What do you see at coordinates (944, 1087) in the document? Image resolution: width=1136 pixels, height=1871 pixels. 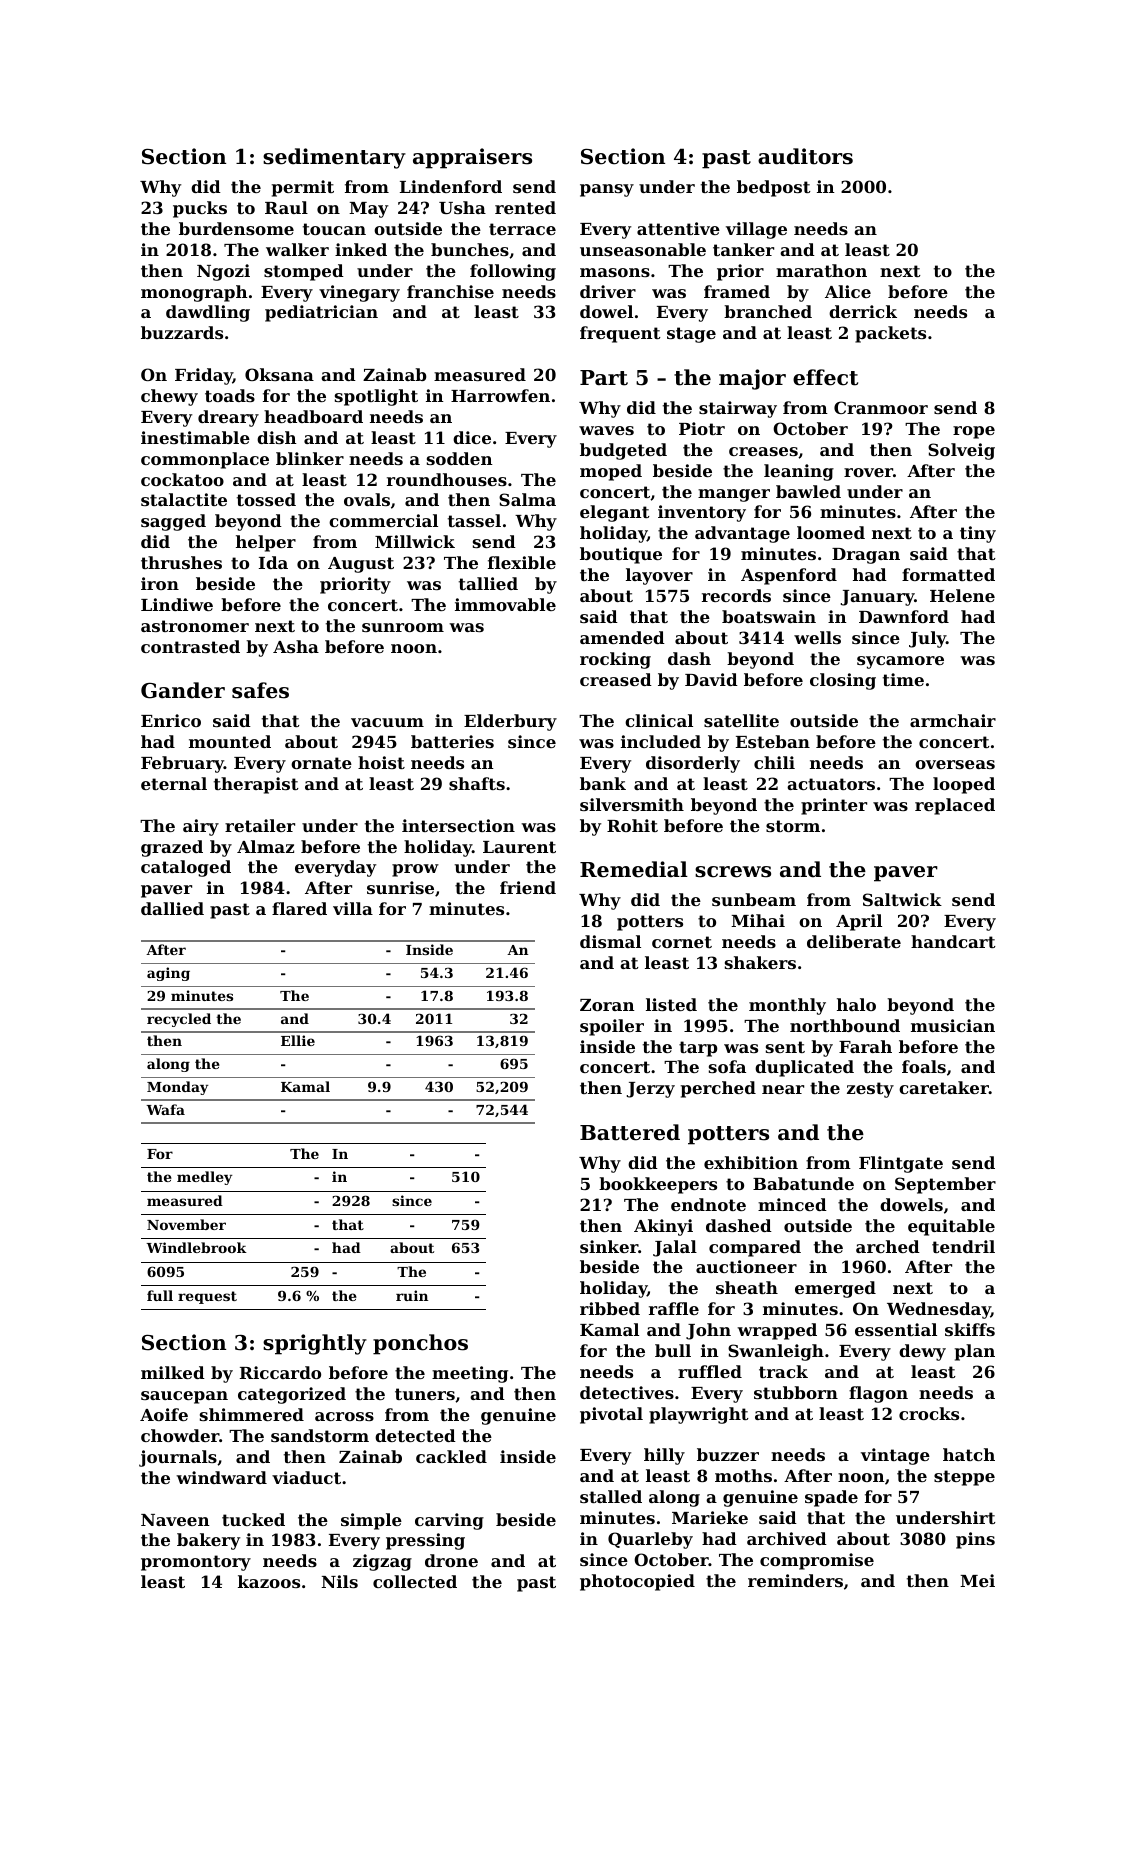 I see `caretaker` at bounding box center [944, 1087].
